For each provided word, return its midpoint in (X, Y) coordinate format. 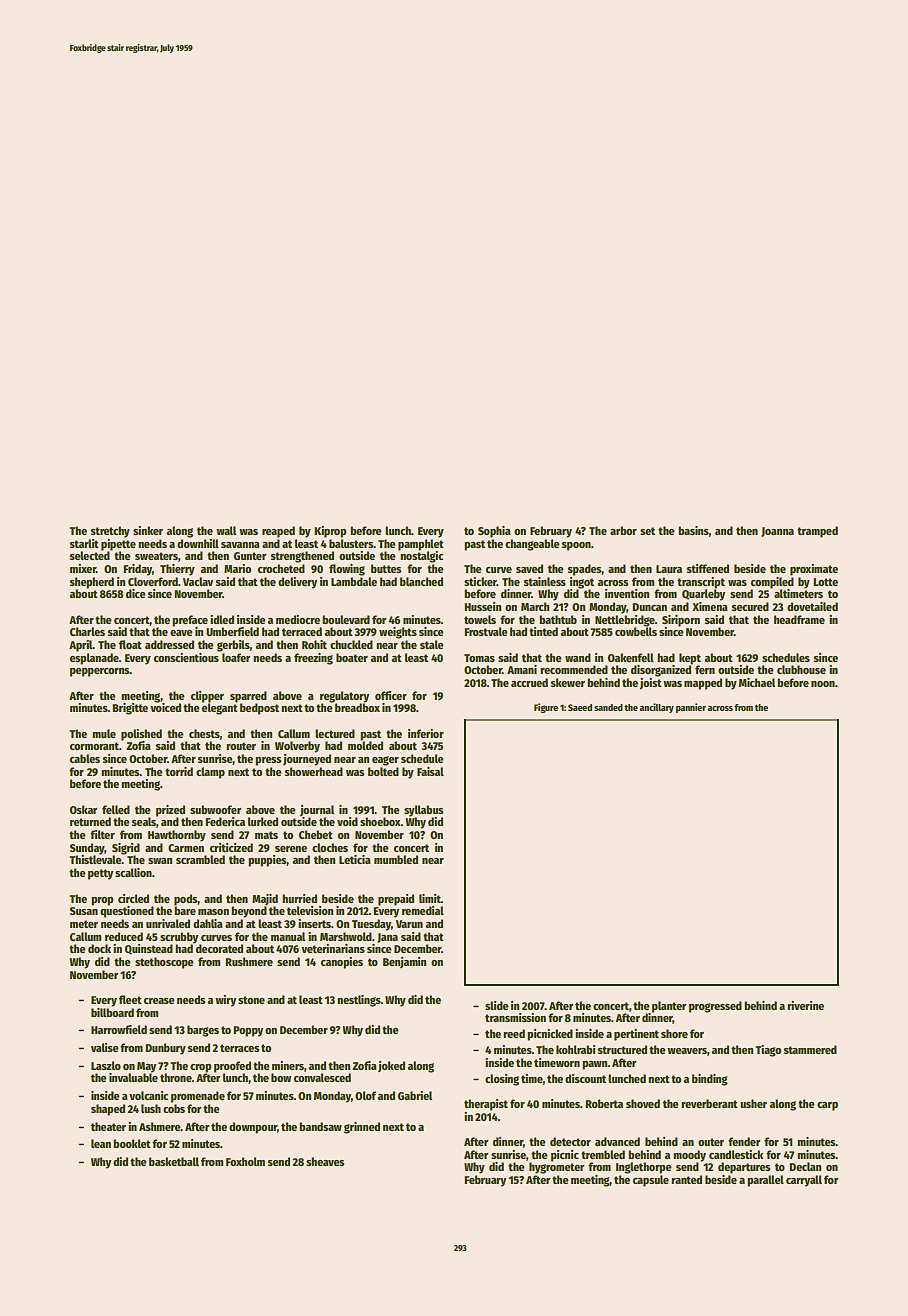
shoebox (380, 821)
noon (823, 684)
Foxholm (245, 1161)
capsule (651, 1181)
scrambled (200, 859)
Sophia (494, 532)
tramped (817, 532)
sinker (148, 530)
